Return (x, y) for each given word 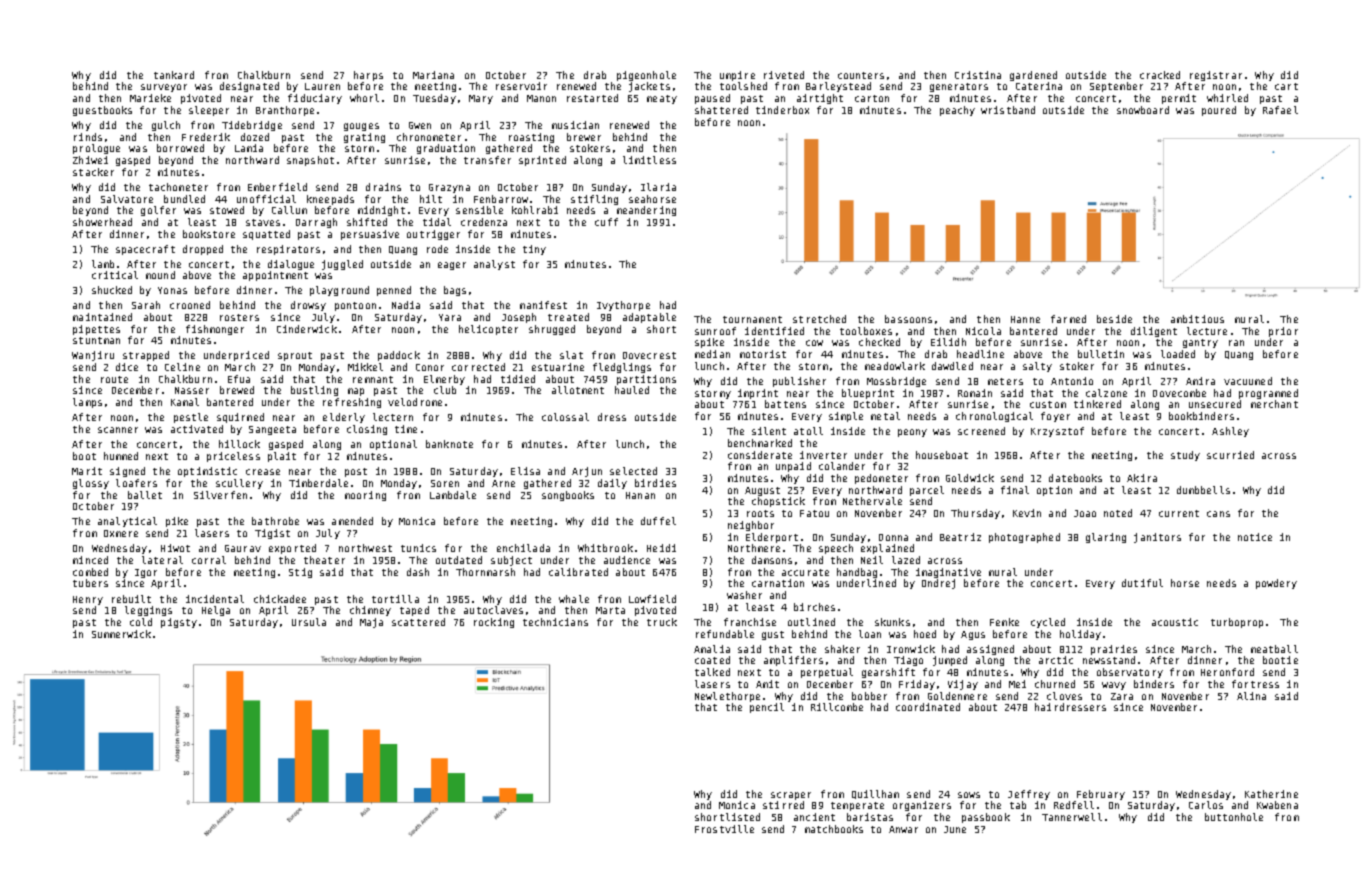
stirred (783, 805)
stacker (93, 172)
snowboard (1143, 110)
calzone (1106, 393)
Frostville (724, 829)
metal (885, 416)
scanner (118, 430)
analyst (494, 265)
